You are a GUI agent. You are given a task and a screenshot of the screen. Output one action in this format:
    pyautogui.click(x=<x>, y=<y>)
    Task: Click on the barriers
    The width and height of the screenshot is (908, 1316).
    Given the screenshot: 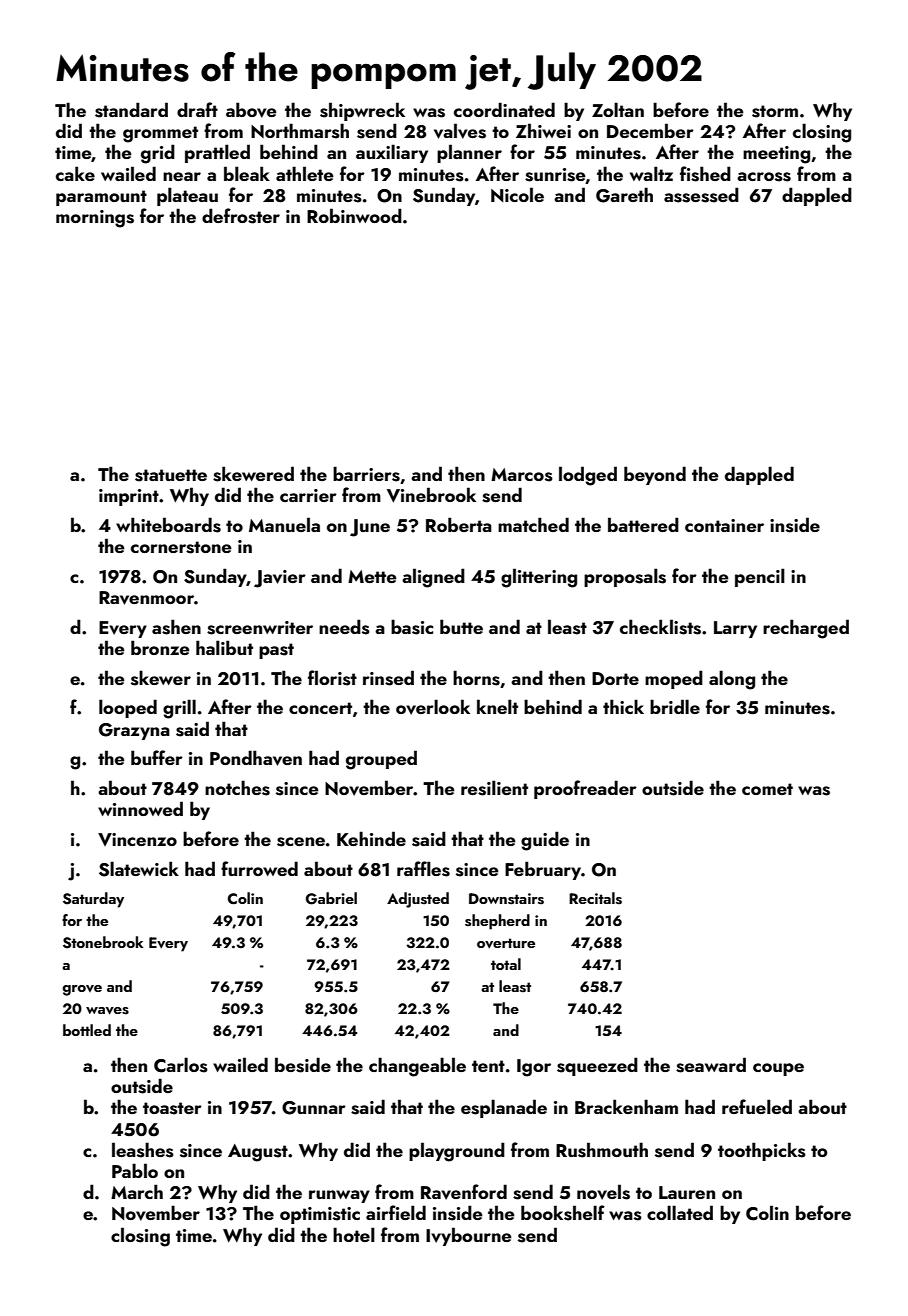 What is the action you would take?
    pyautogui.click(x=366, y=474)
